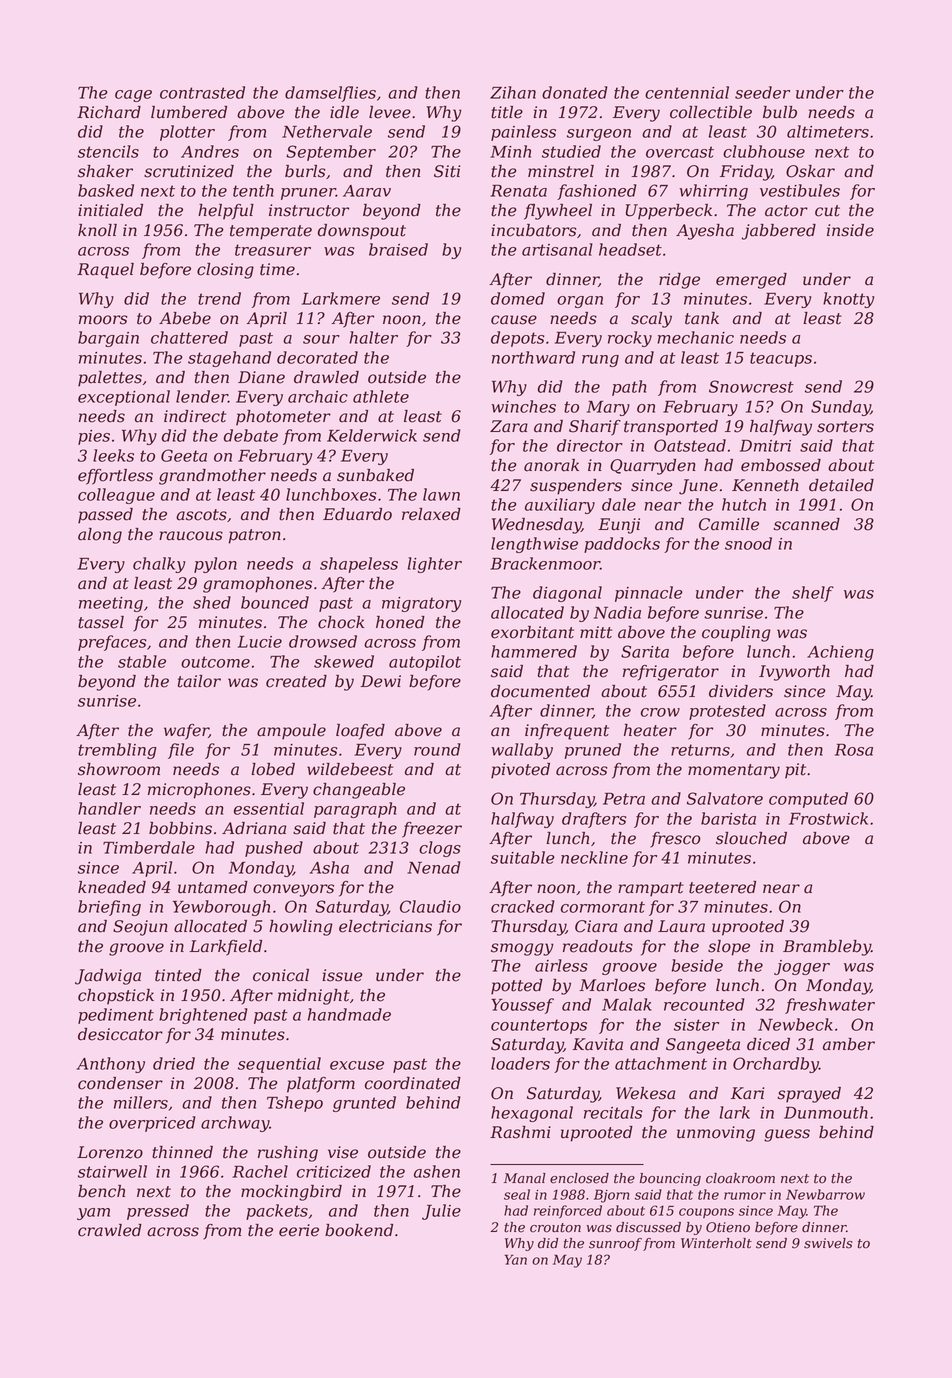  I want to click on Lorenzo, so click(110, 1152).
